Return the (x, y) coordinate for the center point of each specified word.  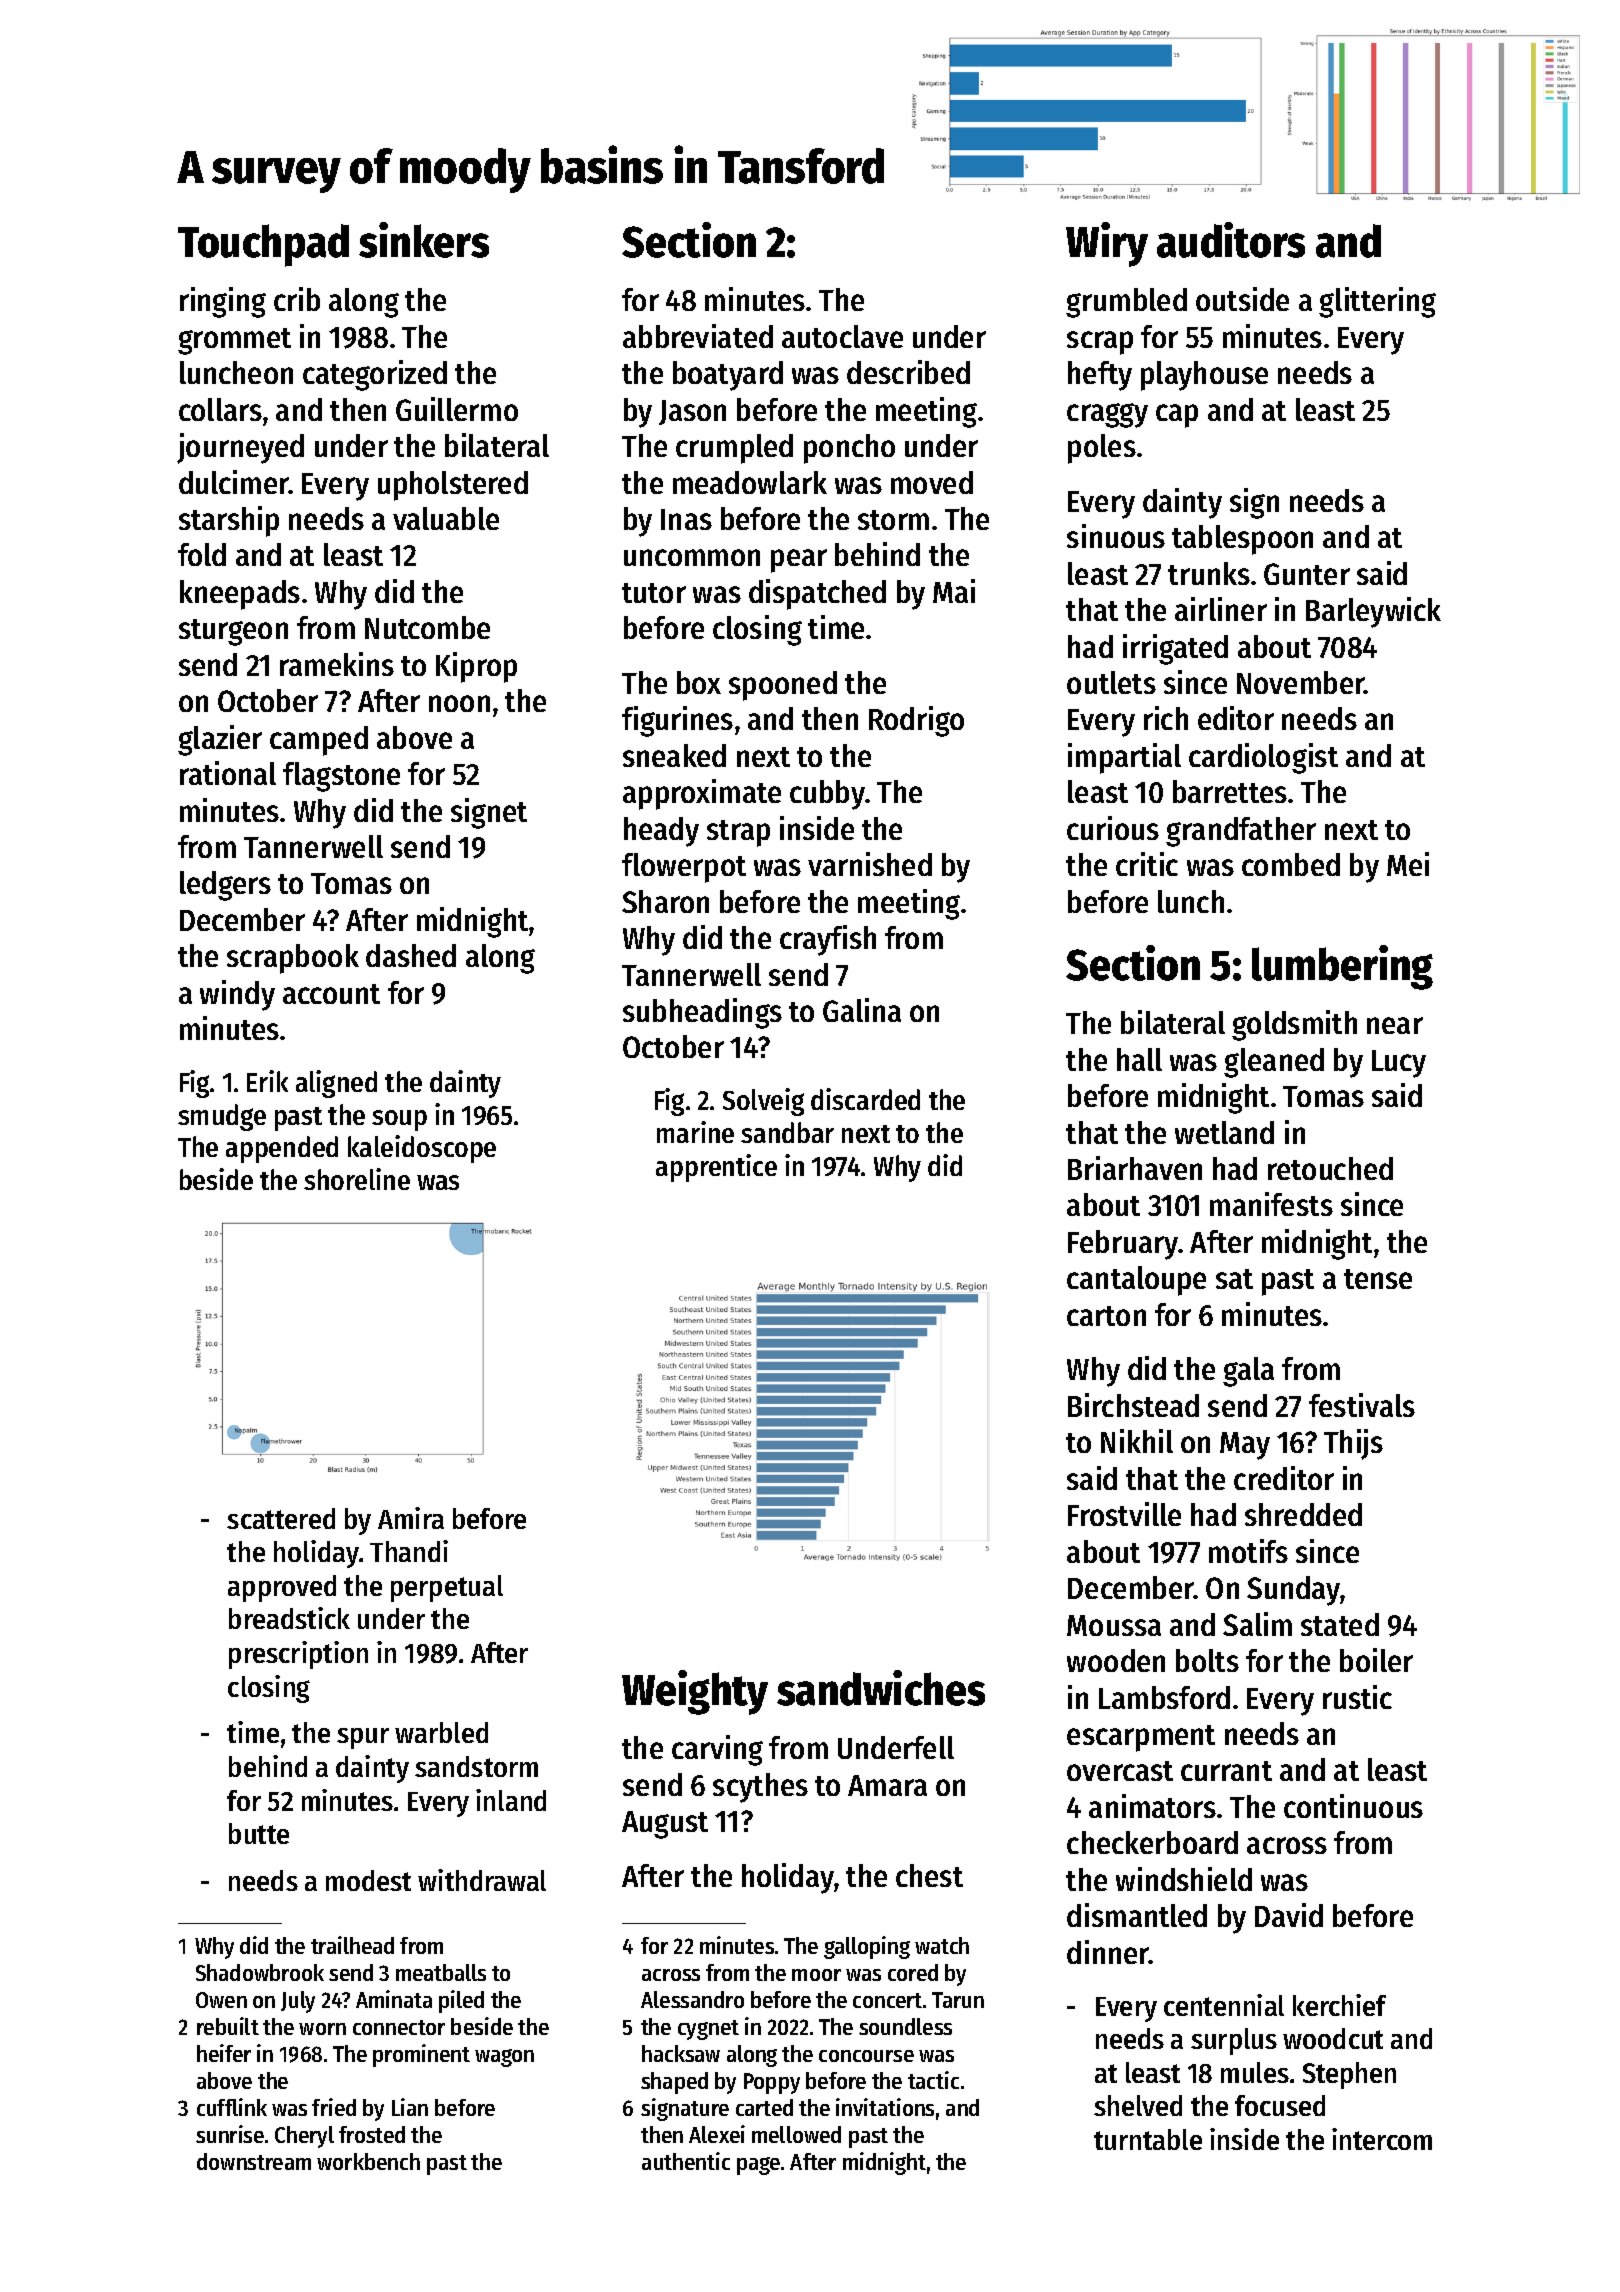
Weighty (695, 1692)
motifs (1248, 1551)
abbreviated (698, 336)
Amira (411, 1518)
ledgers (225, 886)
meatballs (441, 1972)
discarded (865, 1099)
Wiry (1107, 244)
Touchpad (263, 245)
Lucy (1399, 1064)
